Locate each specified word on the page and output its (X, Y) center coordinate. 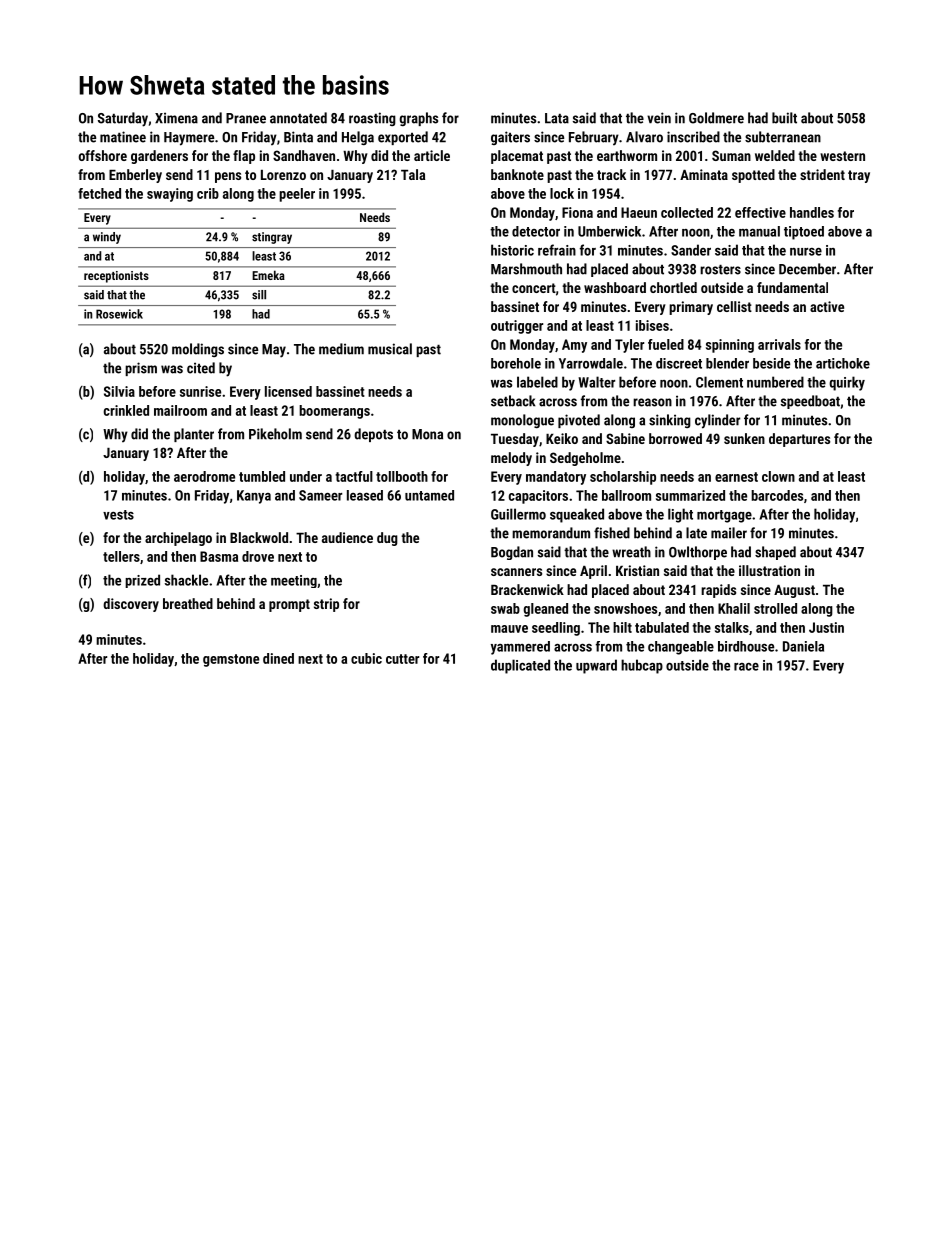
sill (259, 295)
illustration (769, 570)
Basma (219, 556)
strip (326, 605)
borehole (516, 363)
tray (859, 176)
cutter (402, 659)
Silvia (119, 391)
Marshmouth (526, 269)
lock (562, 193)
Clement (719, 382)
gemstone (231, 660)
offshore (103, 155)
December (807, 269)
